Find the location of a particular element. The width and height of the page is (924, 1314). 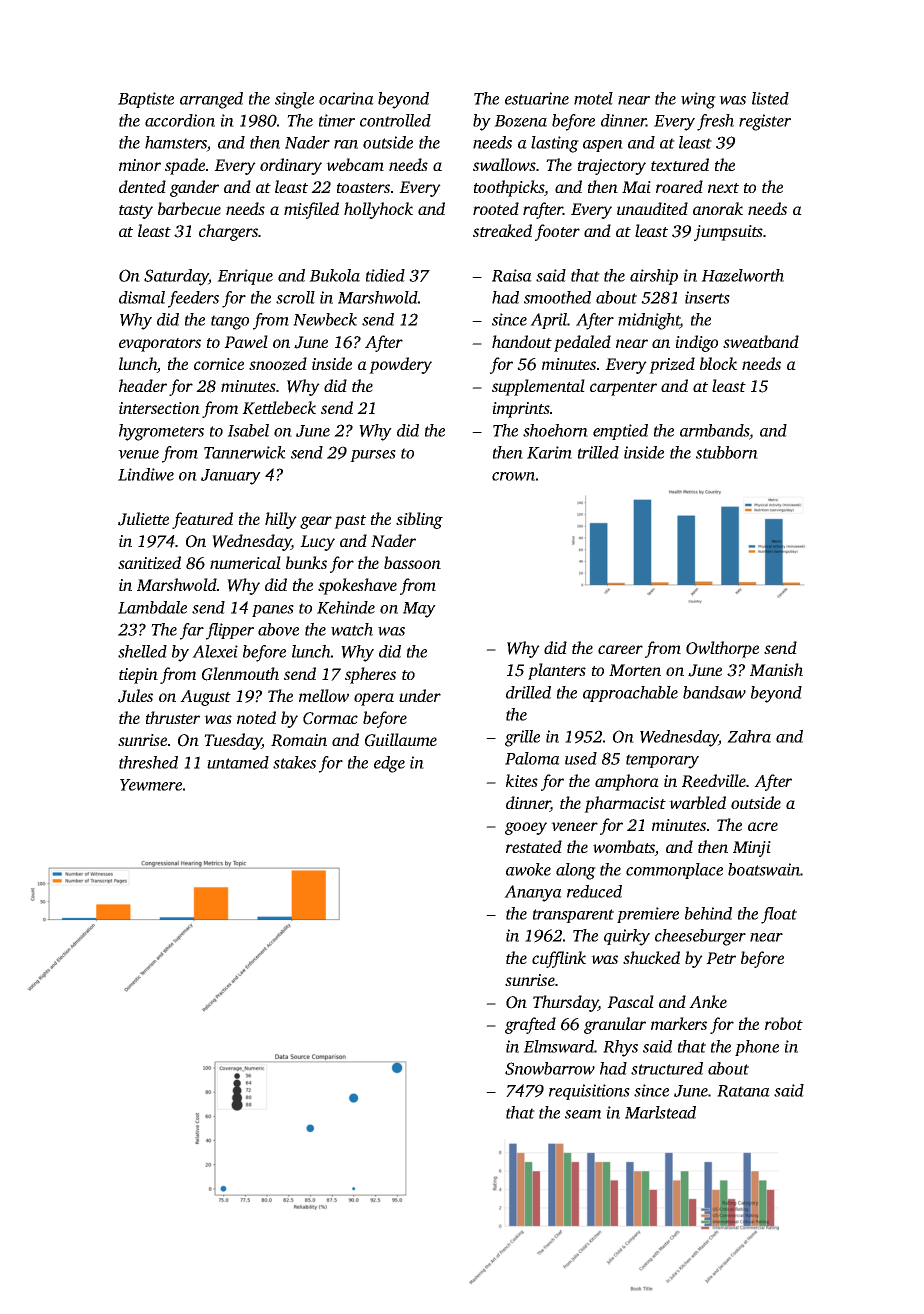

fresh is located at coordinates (715, 122).
